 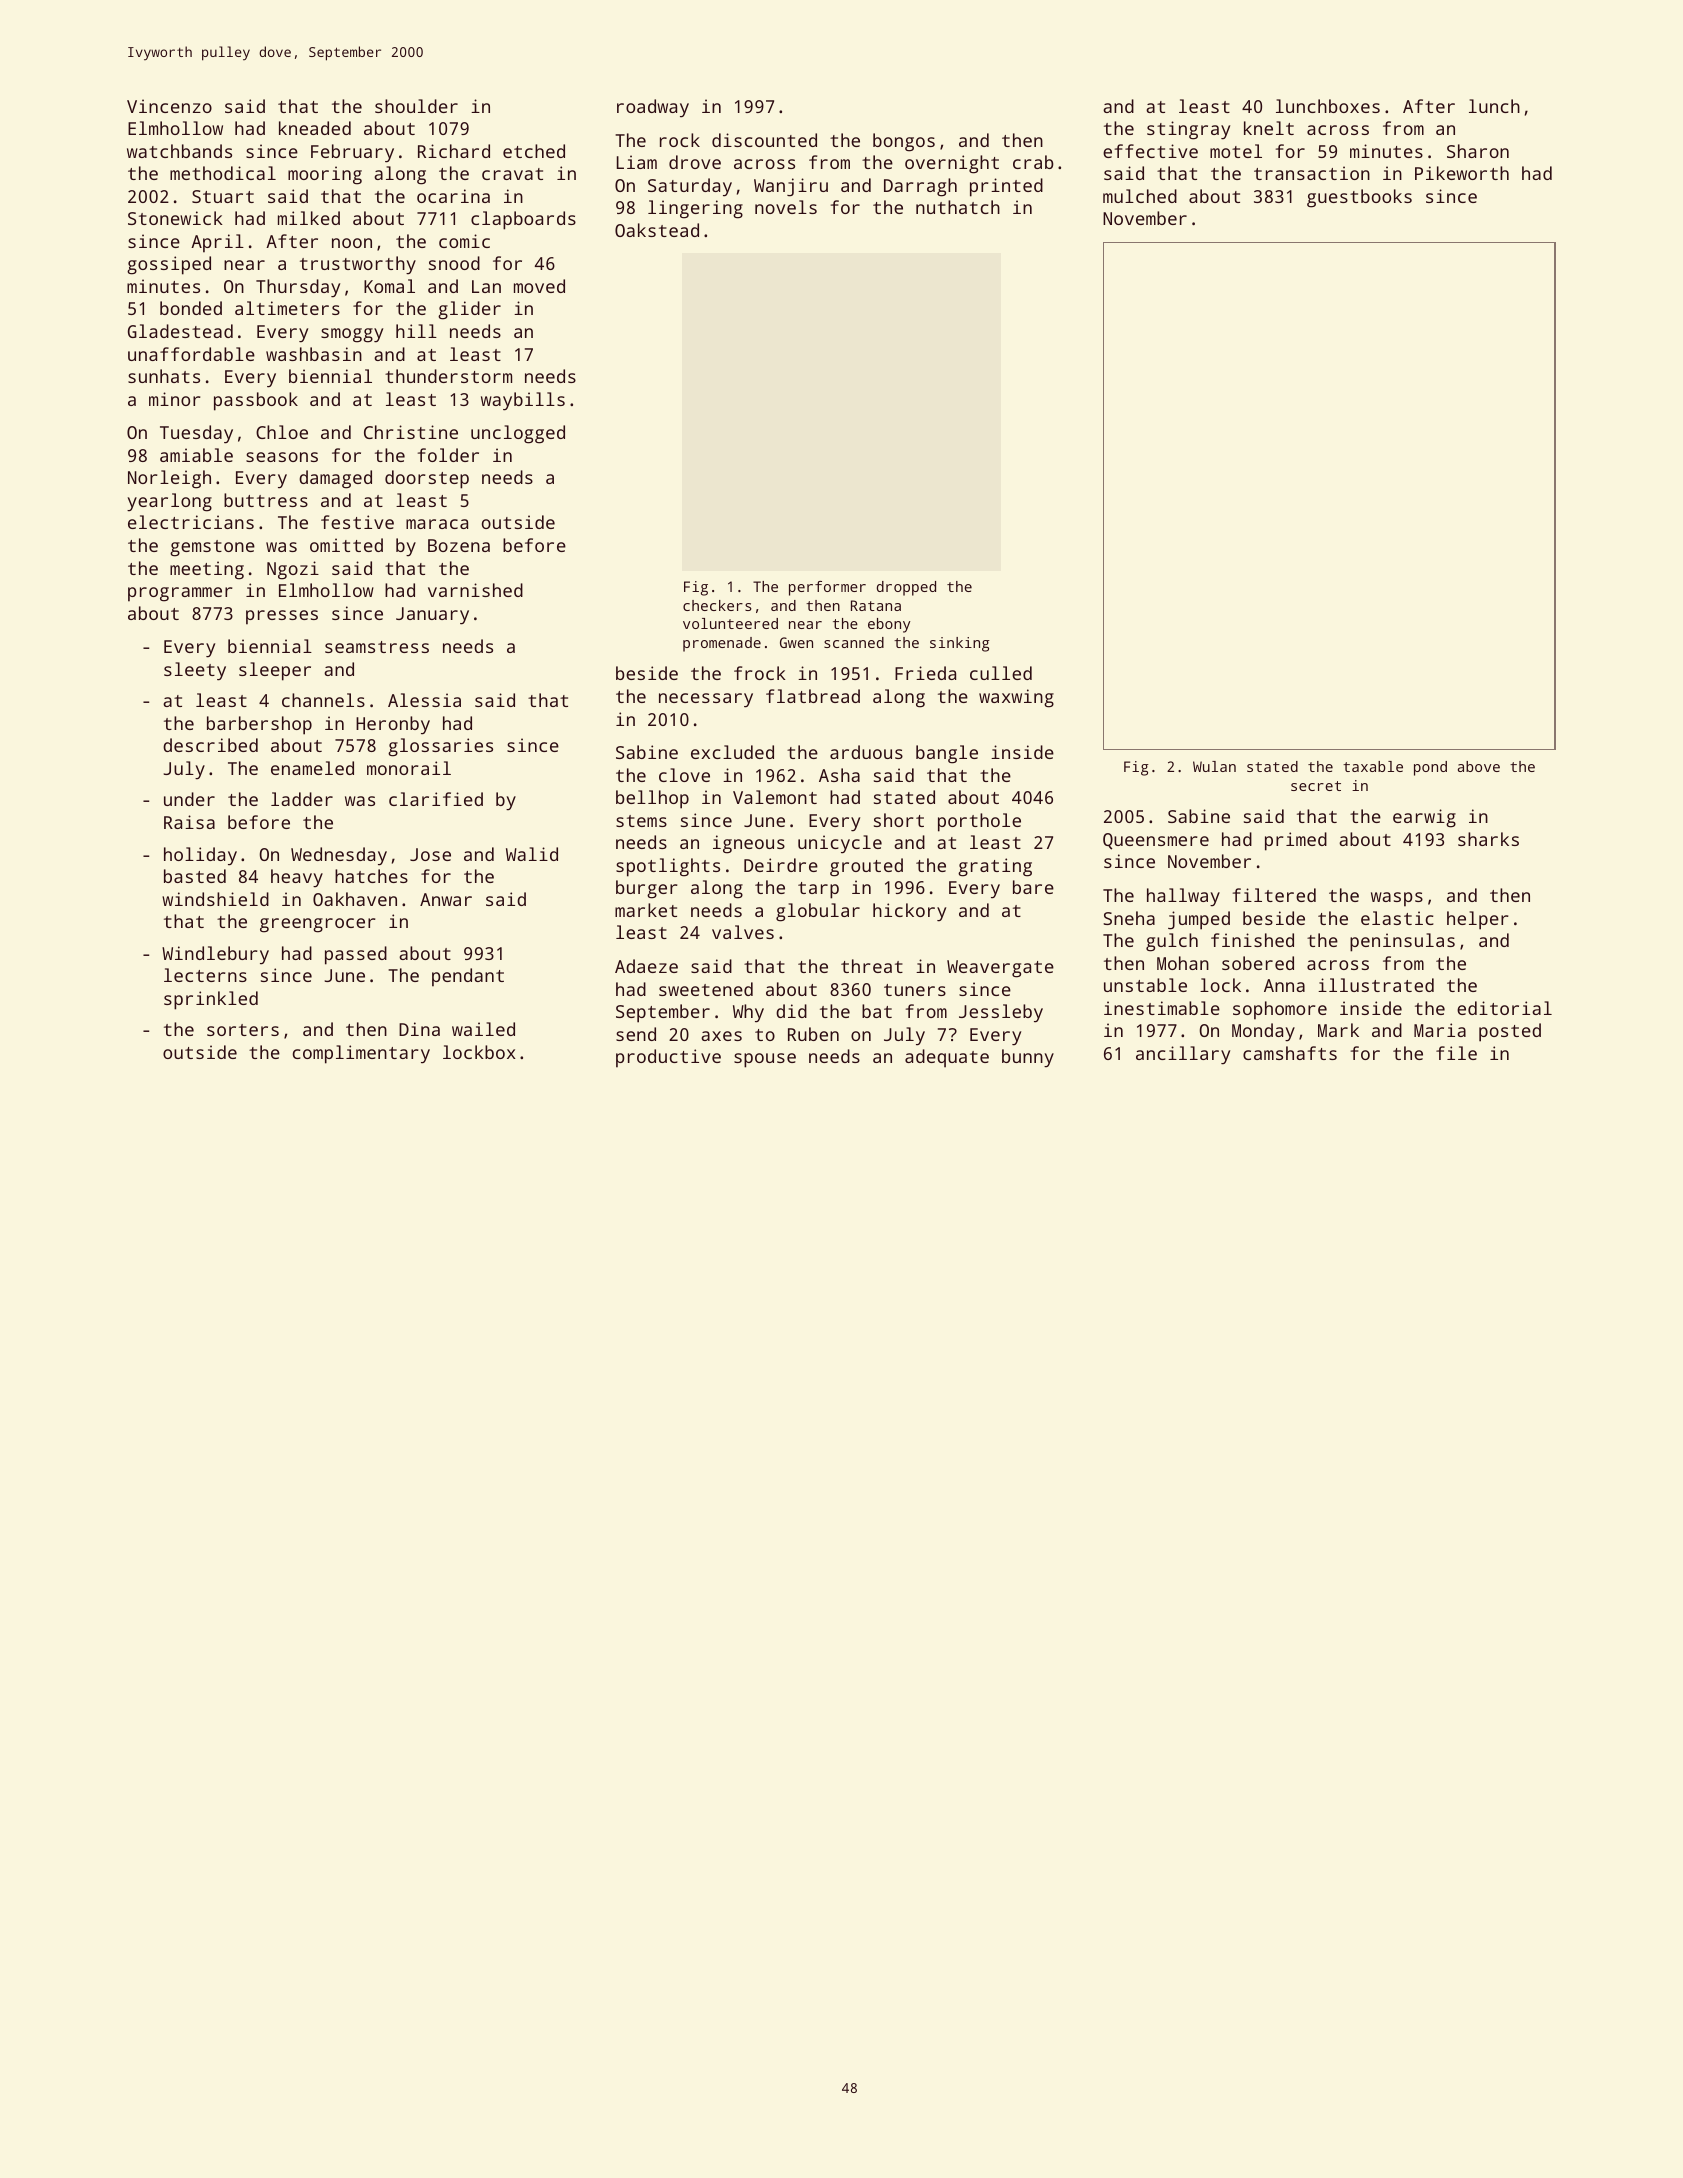 What do you see at coordinates (1312, 173) in the screenshot?
I see `transaction` at bounding box center [1312, 173].
